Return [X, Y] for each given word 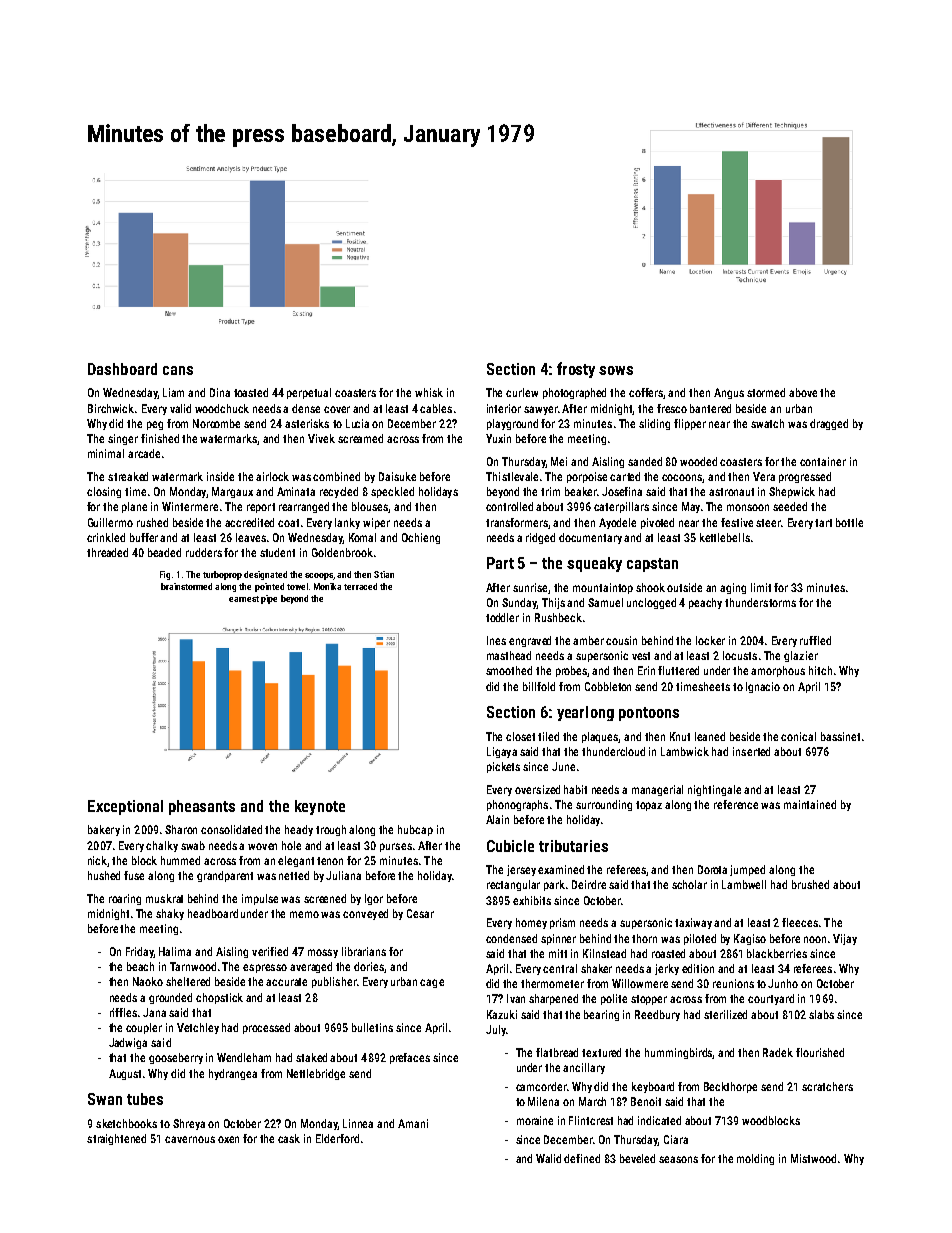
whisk [429, 392]
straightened [116, 1139]
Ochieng [421, 538]
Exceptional [125, 807]
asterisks [307, 423]
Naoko [148, 981]
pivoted [657, 523]
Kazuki [502, 1014]
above [803, 392]
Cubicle [510, 846]
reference [736, 804]
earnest [244, 599]
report [261, 508]
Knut [680, 736]
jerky [667, 969]
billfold [539, 686]
